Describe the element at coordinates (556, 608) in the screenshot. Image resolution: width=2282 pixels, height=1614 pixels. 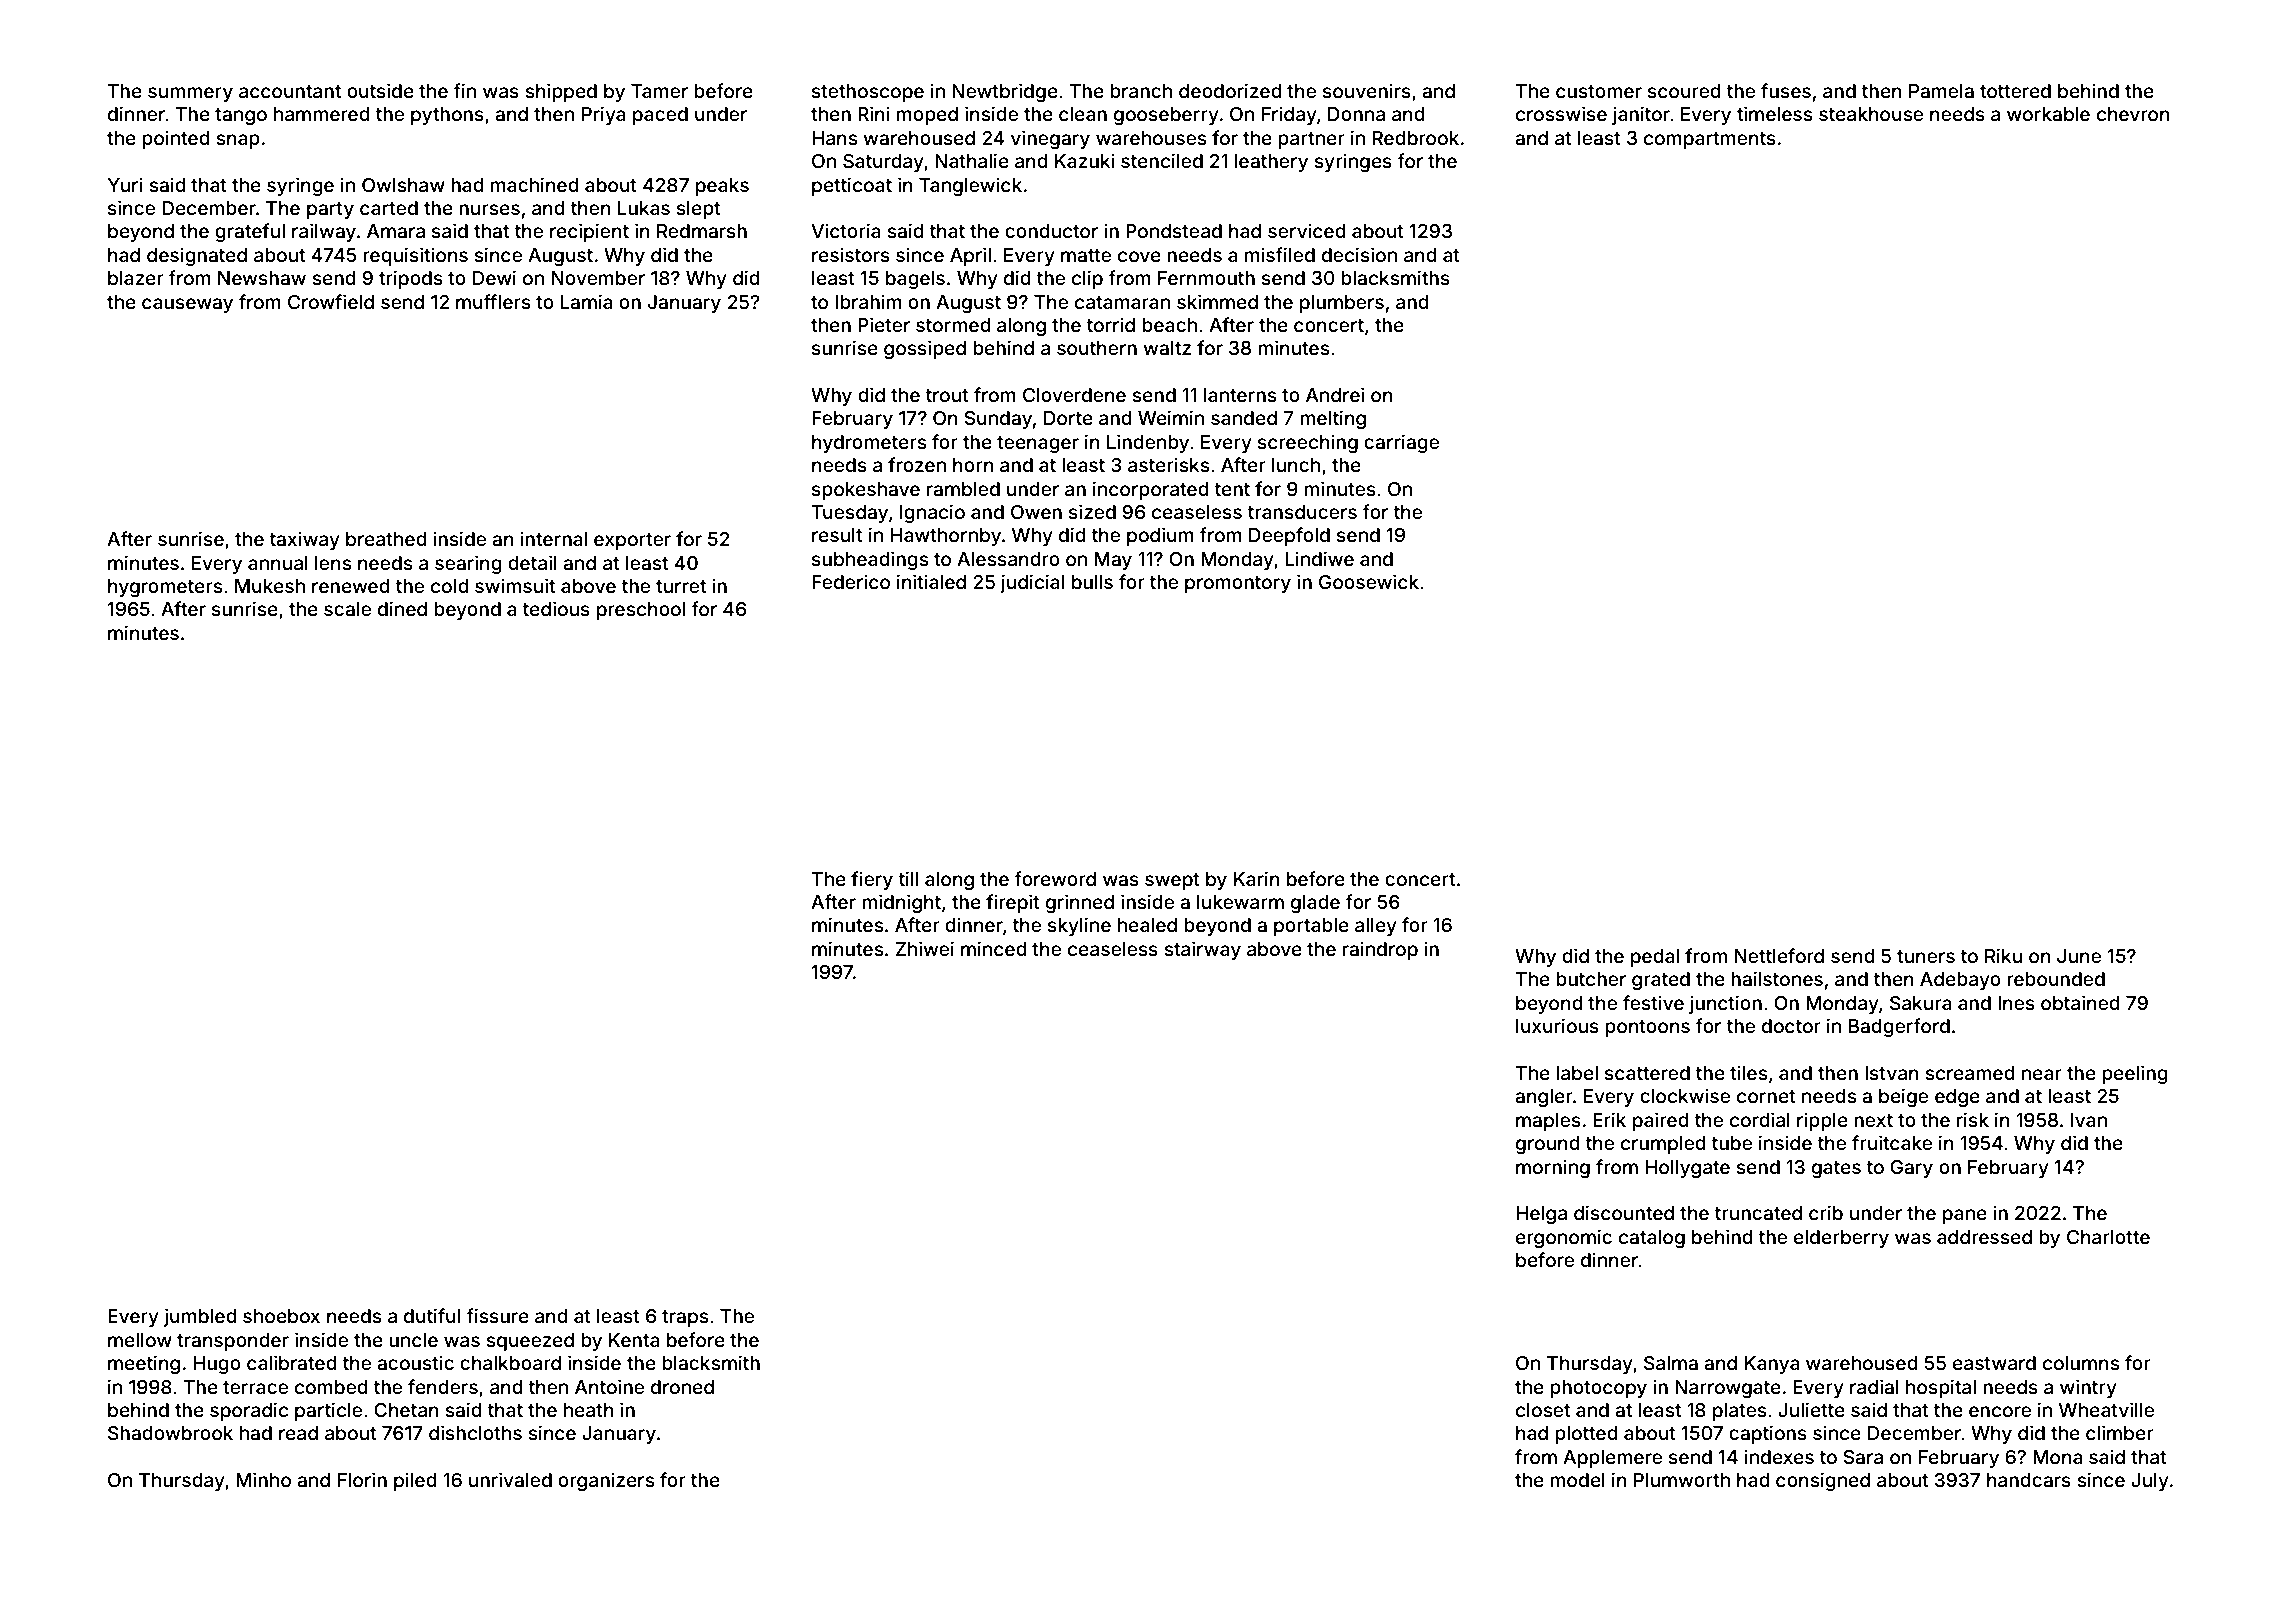
I see `tedious` at that location.
